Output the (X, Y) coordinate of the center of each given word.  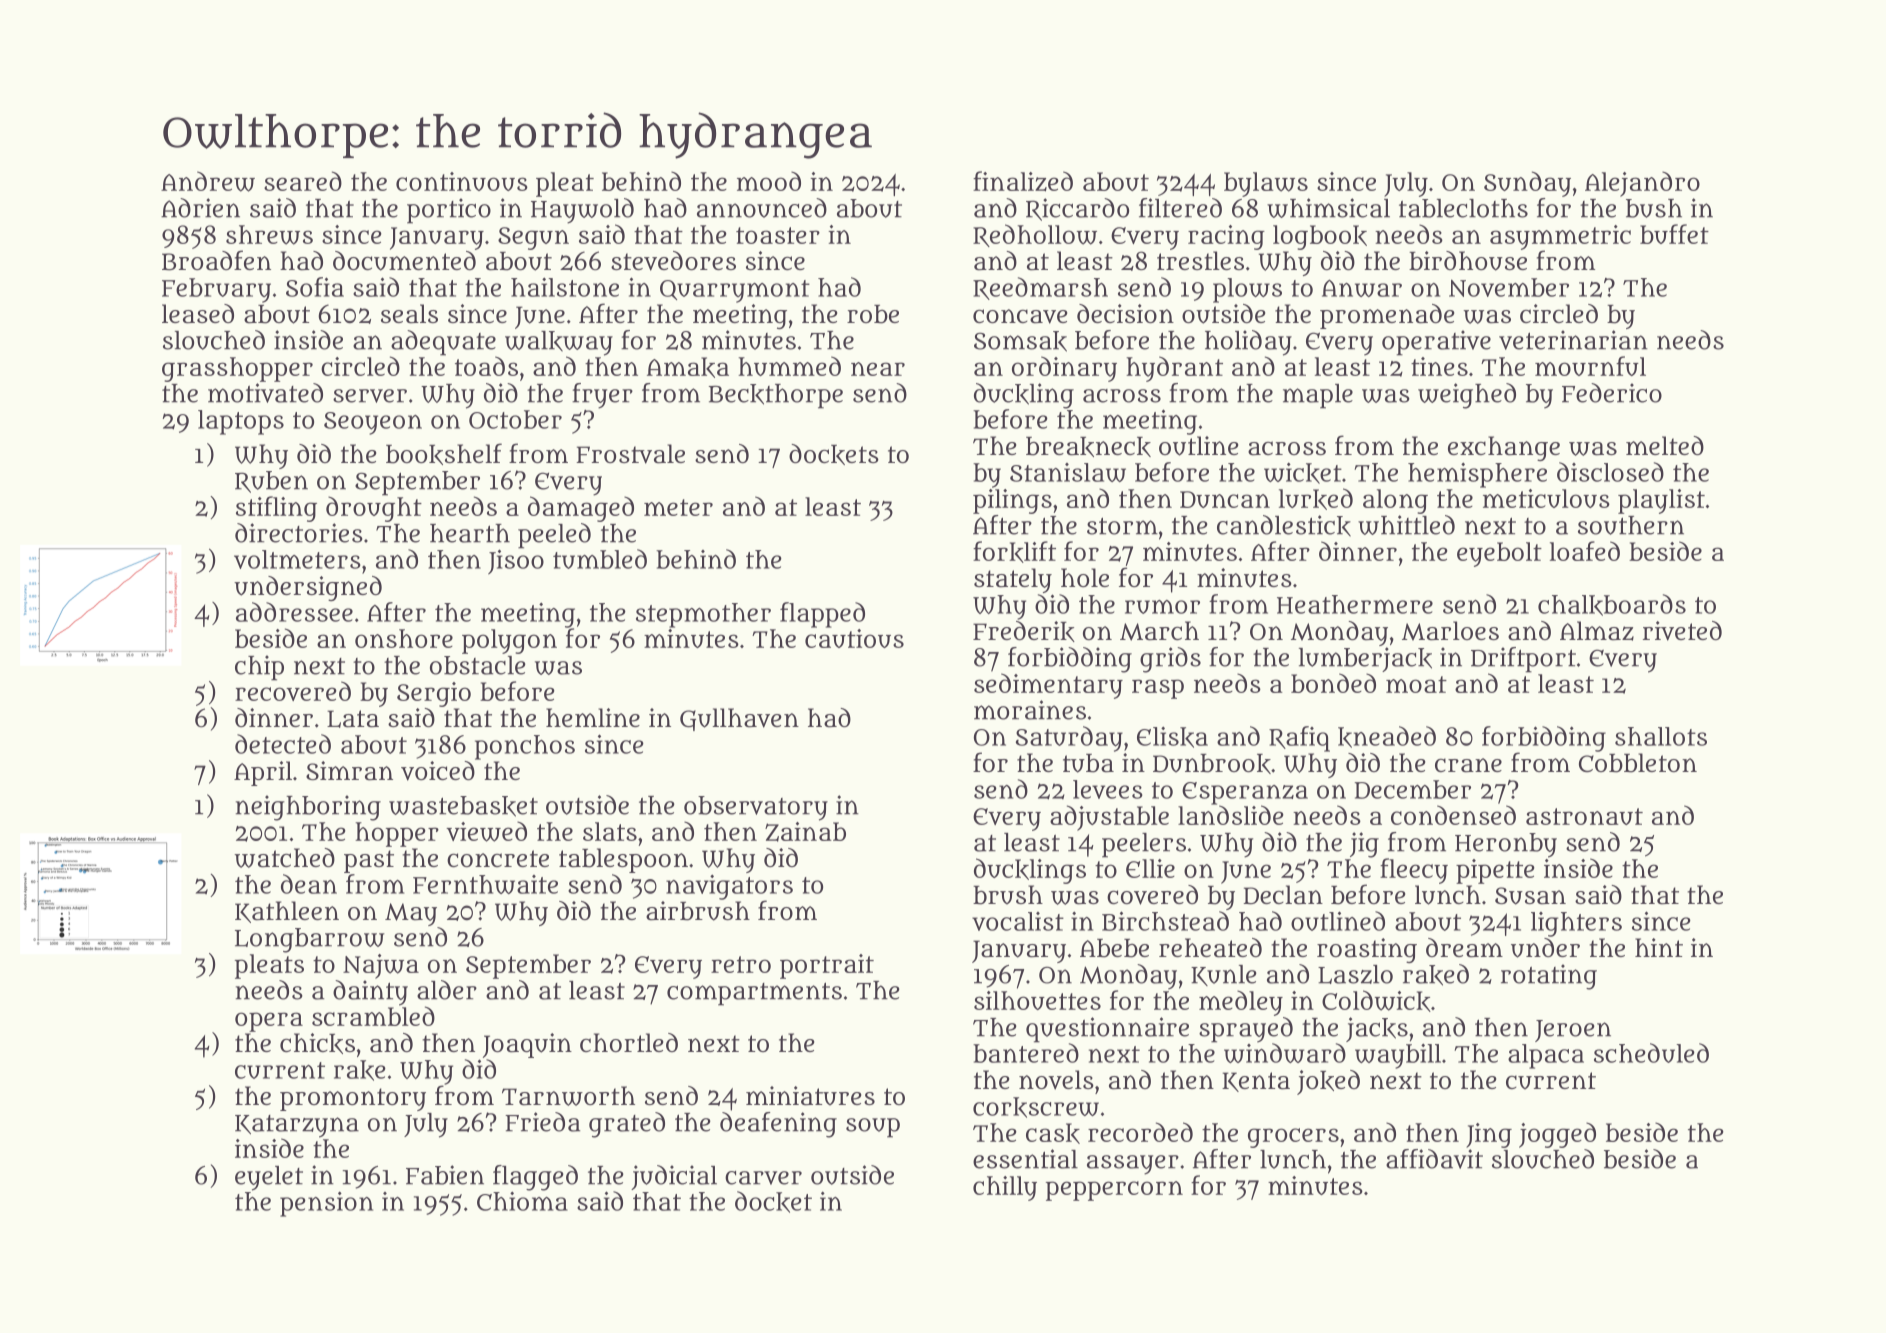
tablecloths (1463, 208)
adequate (443, 343)
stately (1013, 580)
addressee (294, 612)
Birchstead (1165, 921)
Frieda (542, 1122)
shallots (1661, 736)
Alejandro (1642, 184)
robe (873, 314)
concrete (498, 858)
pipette (1495, 871)
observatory (756, 808)
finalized (1023, 181)
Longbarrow (310, 940)
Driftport (1523, 660)
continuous (462, 181)
